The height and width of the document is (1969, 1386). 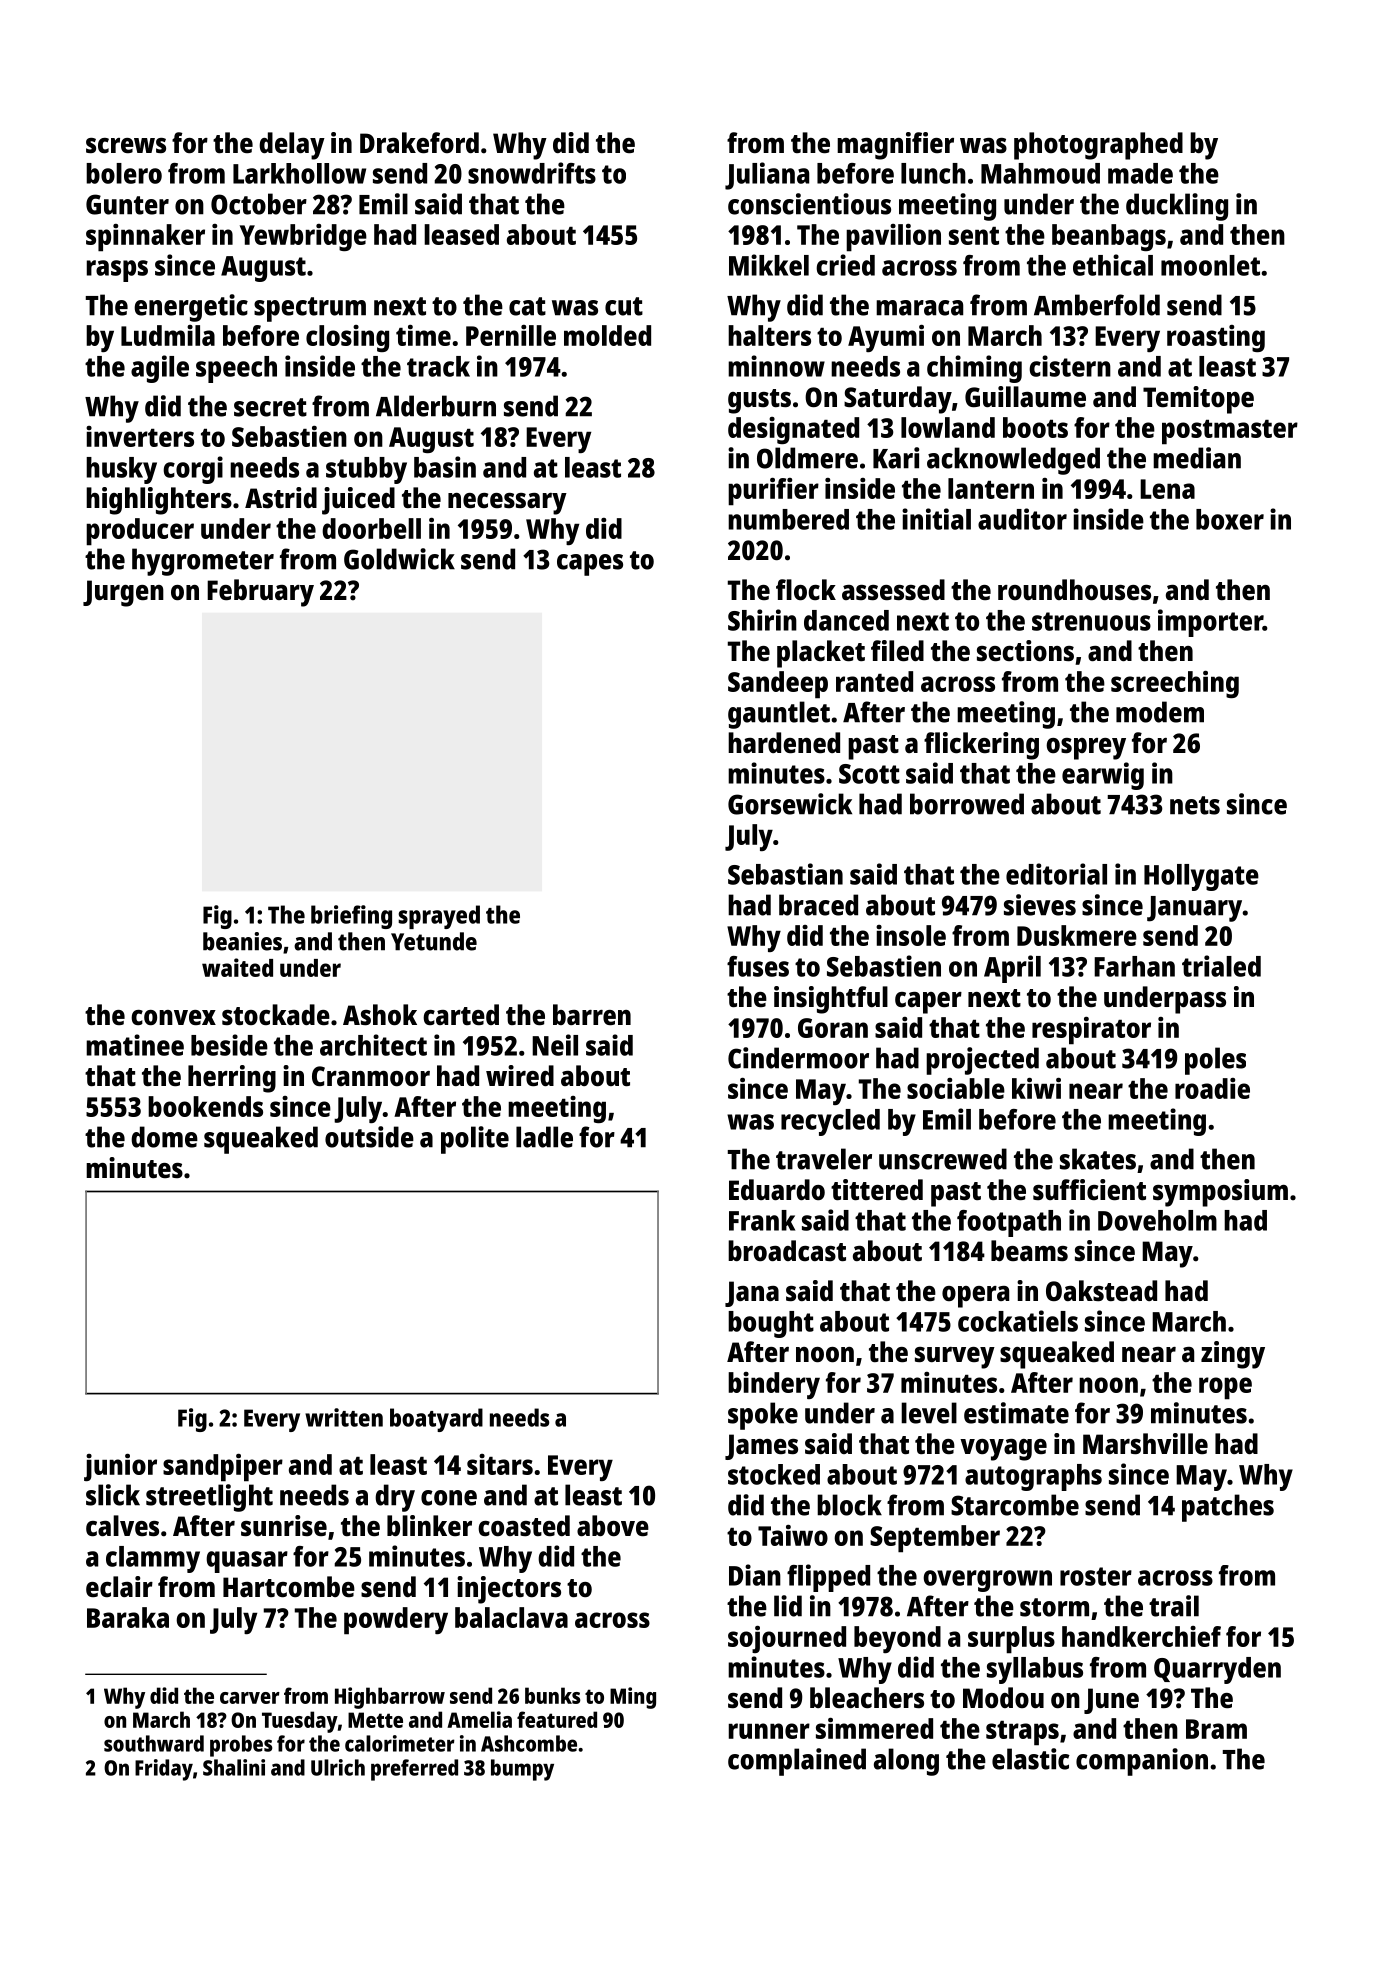 I want to click on junior, so click(x=120, y=1467).
